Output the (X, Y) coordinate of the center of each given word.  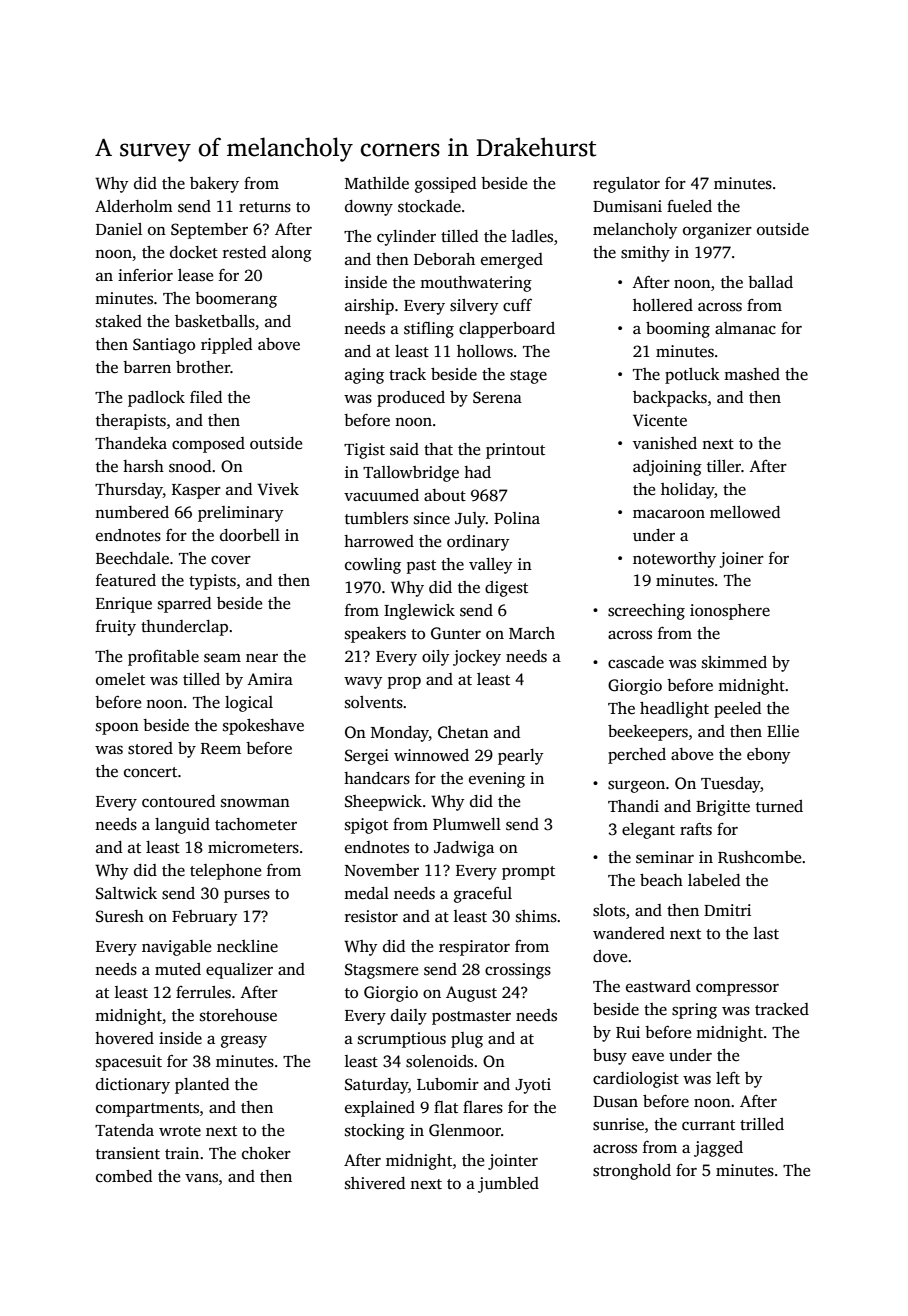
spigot (366, 826)
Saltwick (126, 893)
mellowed (745, 512)
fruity (116, 628)
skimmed (734, 662)
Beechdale (132, 558)
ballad (770, 282)
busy (610, 1057)
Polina (517, 518)
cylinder (406, 238)
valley (490, 566)
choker (266, 1153)
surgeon (636, 786)
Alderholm (134, 206)
